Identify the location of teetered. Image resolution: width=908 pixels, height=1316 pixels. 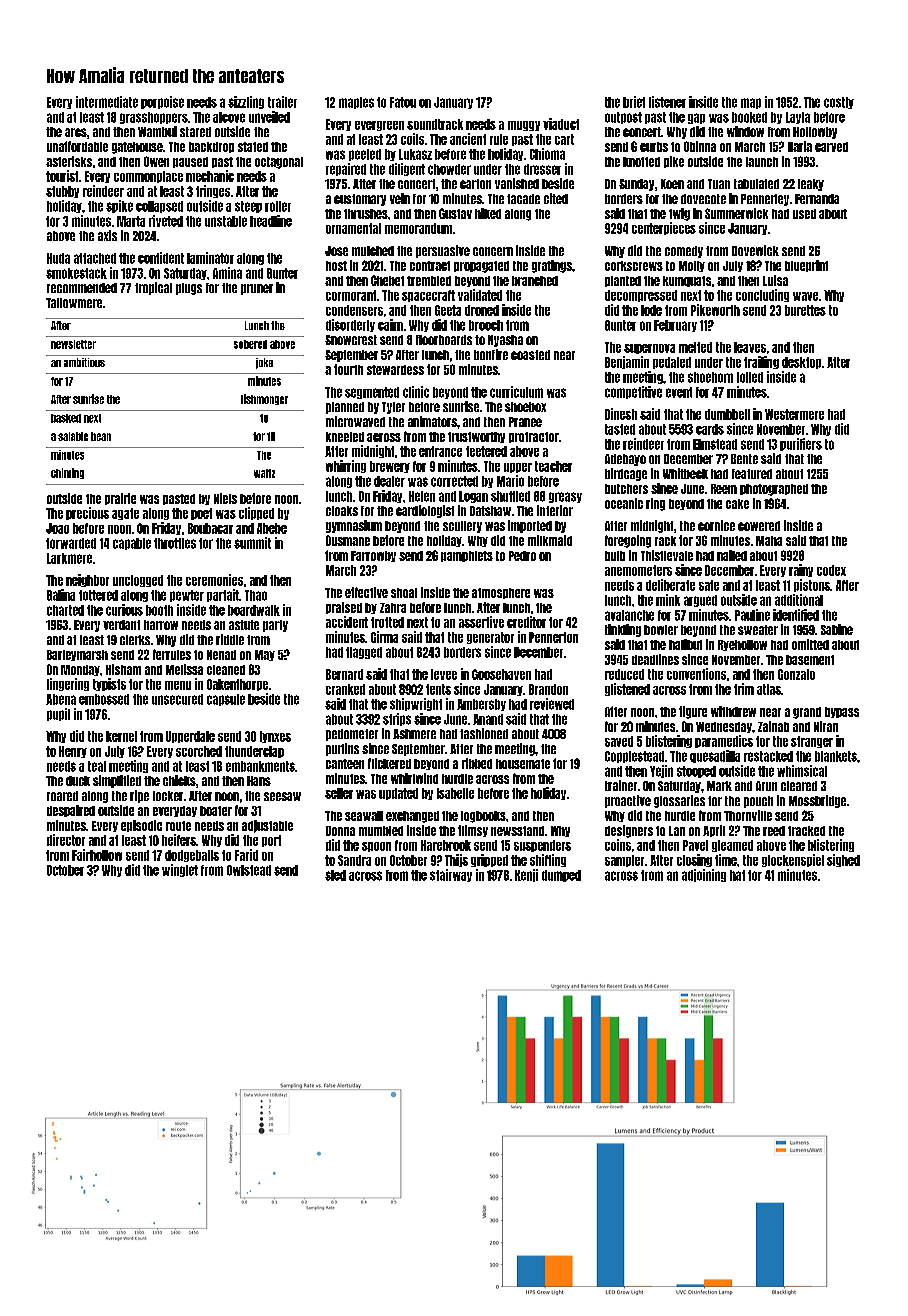
(486, 451).
